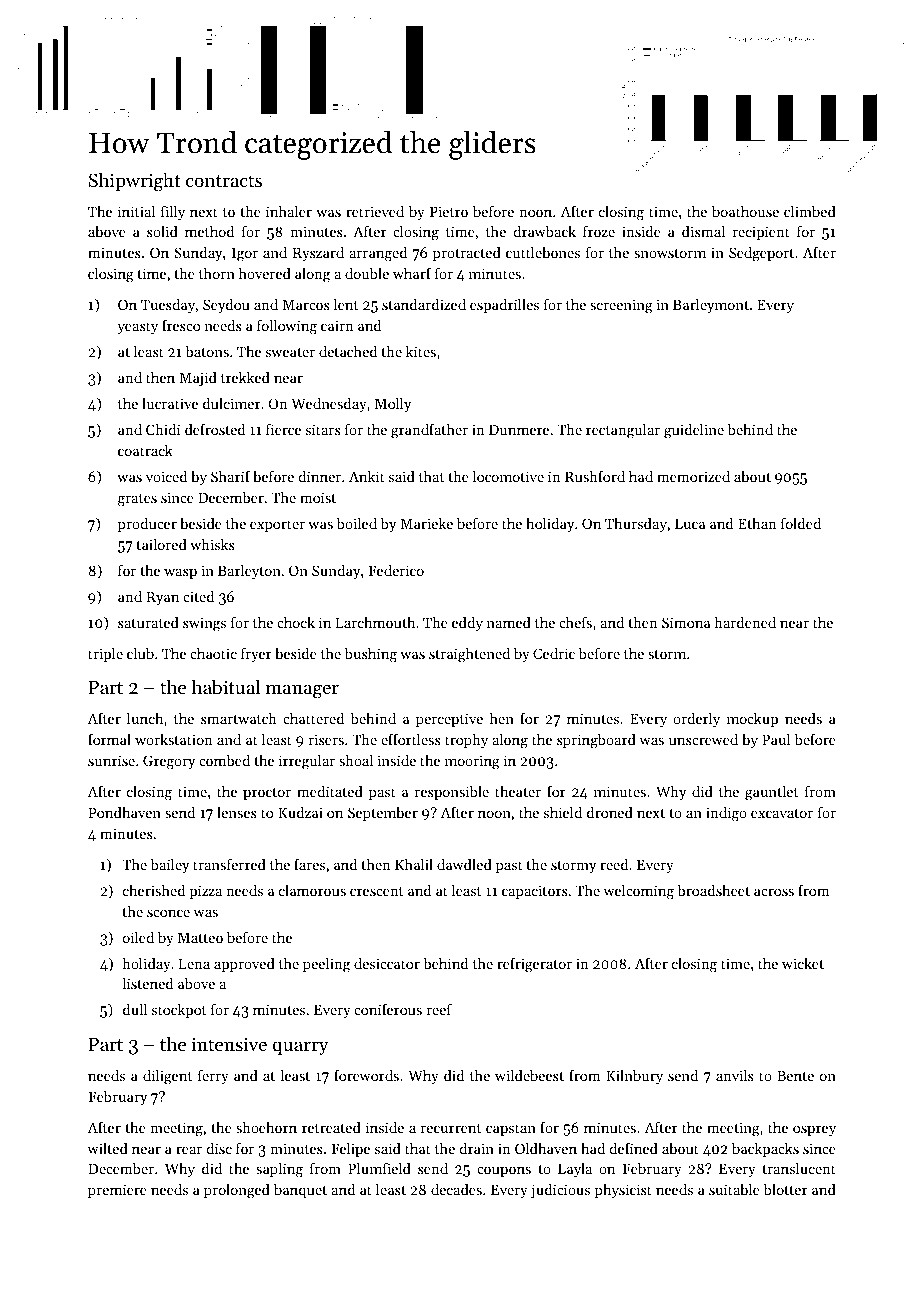 The image size is (924, 1308). What do you see at coordinates (563, 812) in the image?
I see `shield` at bounding box center [563, 812].
